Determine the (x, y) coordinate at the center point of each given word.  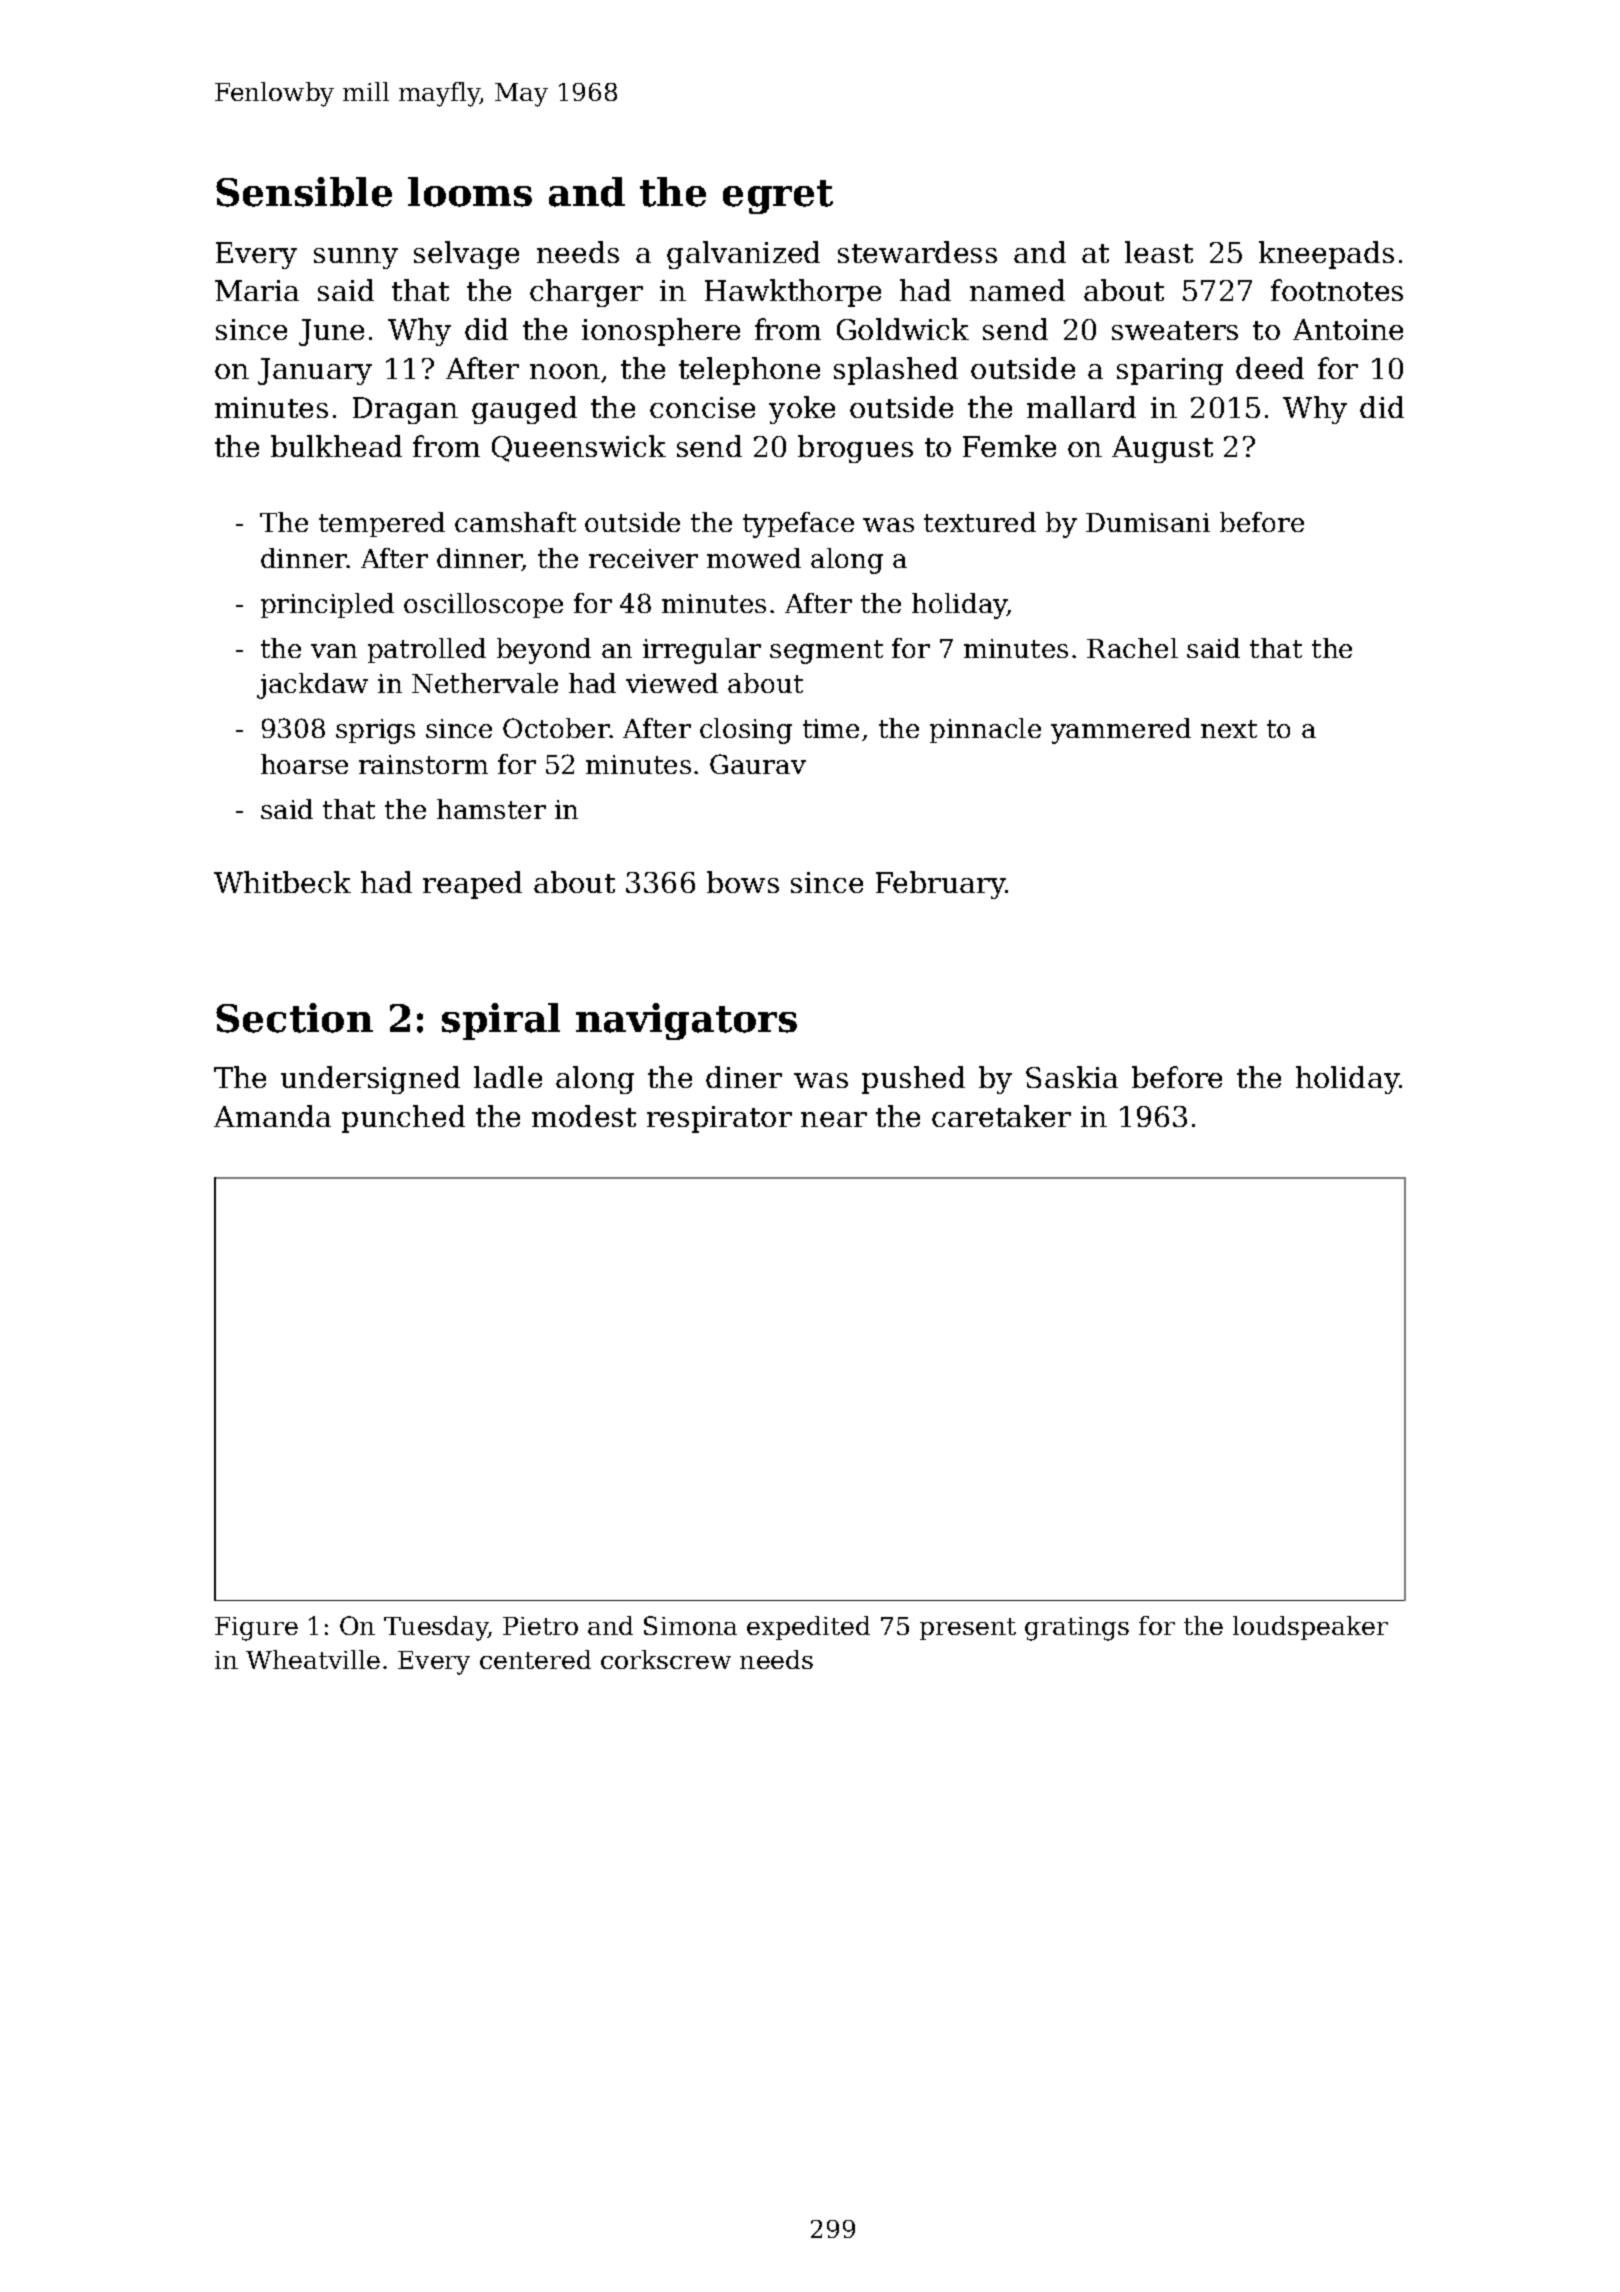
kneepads (1326, 255)
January (315, 371)
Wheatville (313, 1659)
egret (778, 197)
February (941, 885)
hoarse (304, 764)
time (831, 728)
